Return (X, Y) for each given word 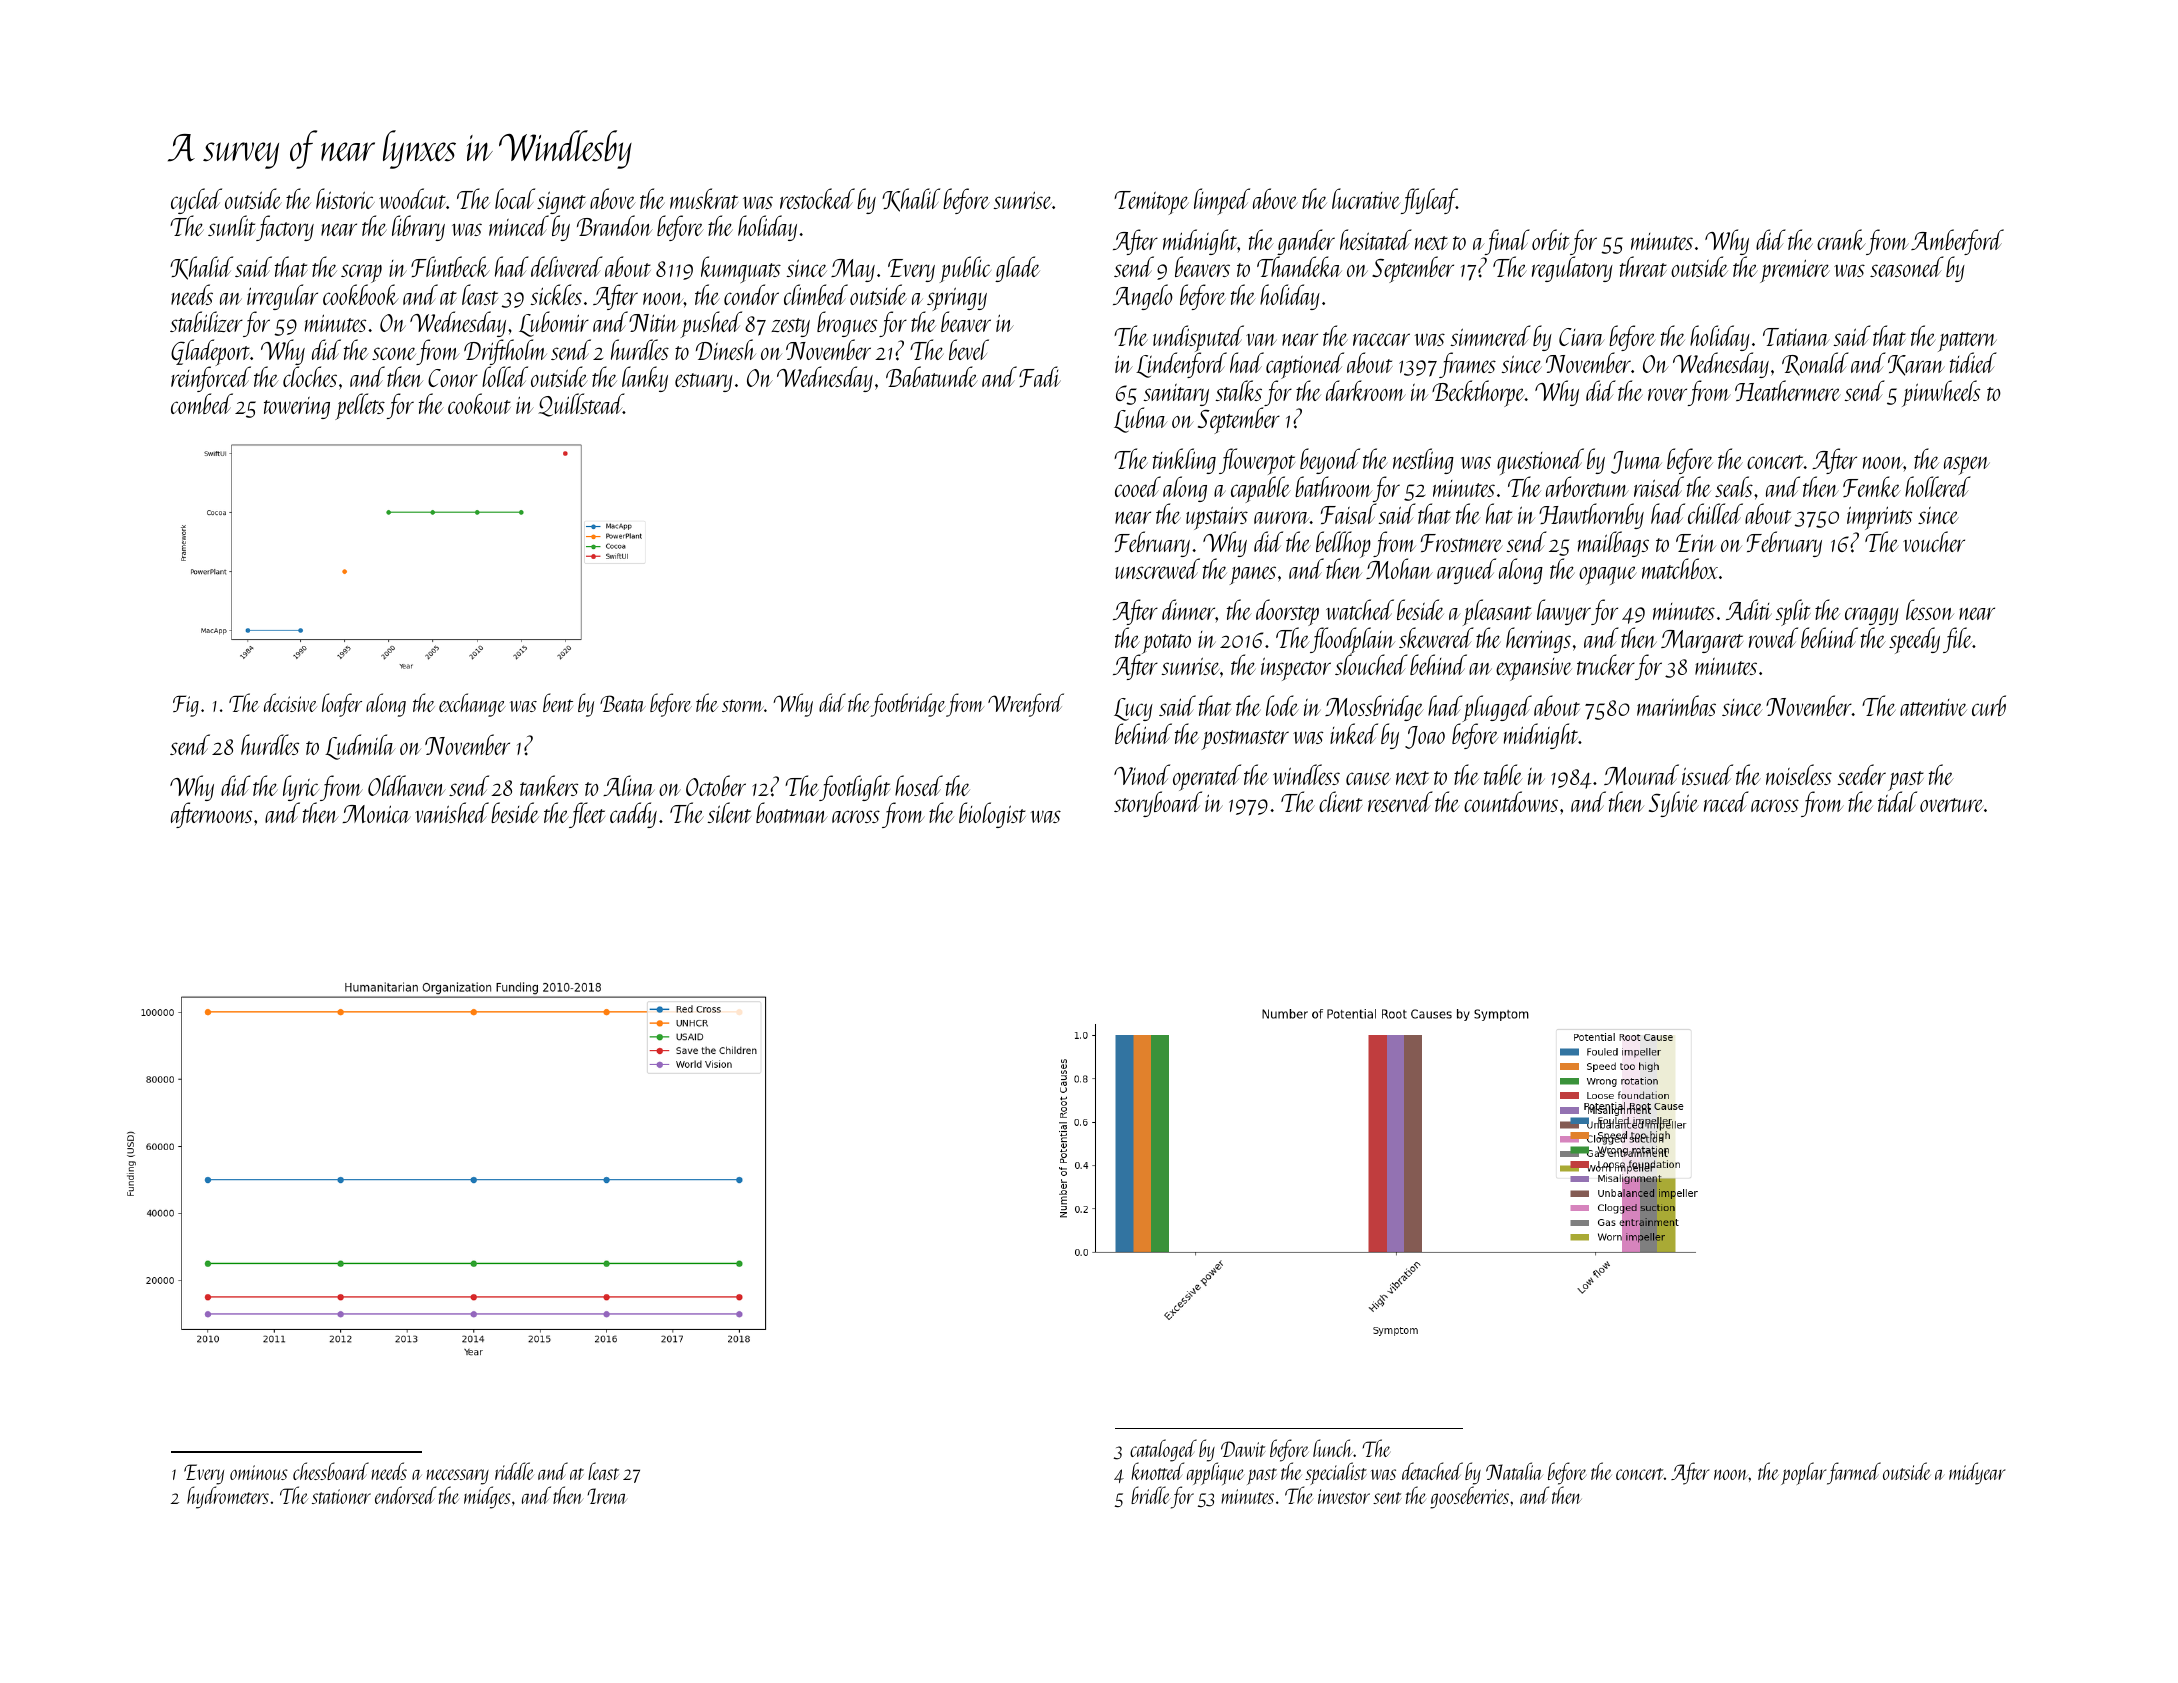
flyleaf (1429, 201)
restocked (817, 198)
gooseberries (1469, 1497)
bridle (1150, 1495)
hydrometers (228, 1497)
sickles (556, 294)
